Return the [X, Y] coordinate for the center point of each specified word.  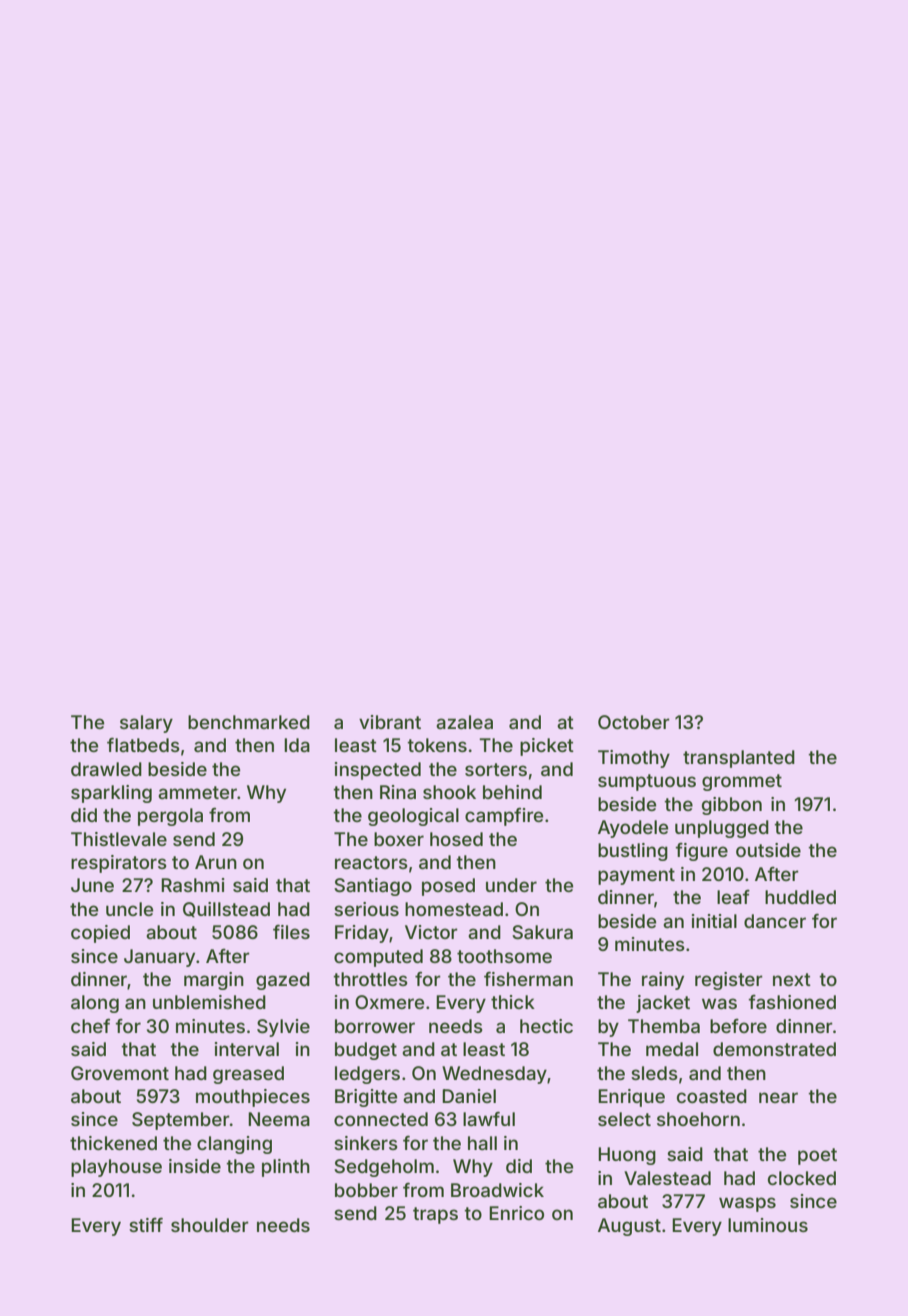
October [634, 722]
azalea [464, 722]
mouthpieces [253, 1098]
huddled [800, 897]
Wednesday [494, 1075]
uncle [129, 909]
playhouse [116, 1168]
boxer [399, 839]
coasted [712, 1096]
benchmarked [249, 722]
